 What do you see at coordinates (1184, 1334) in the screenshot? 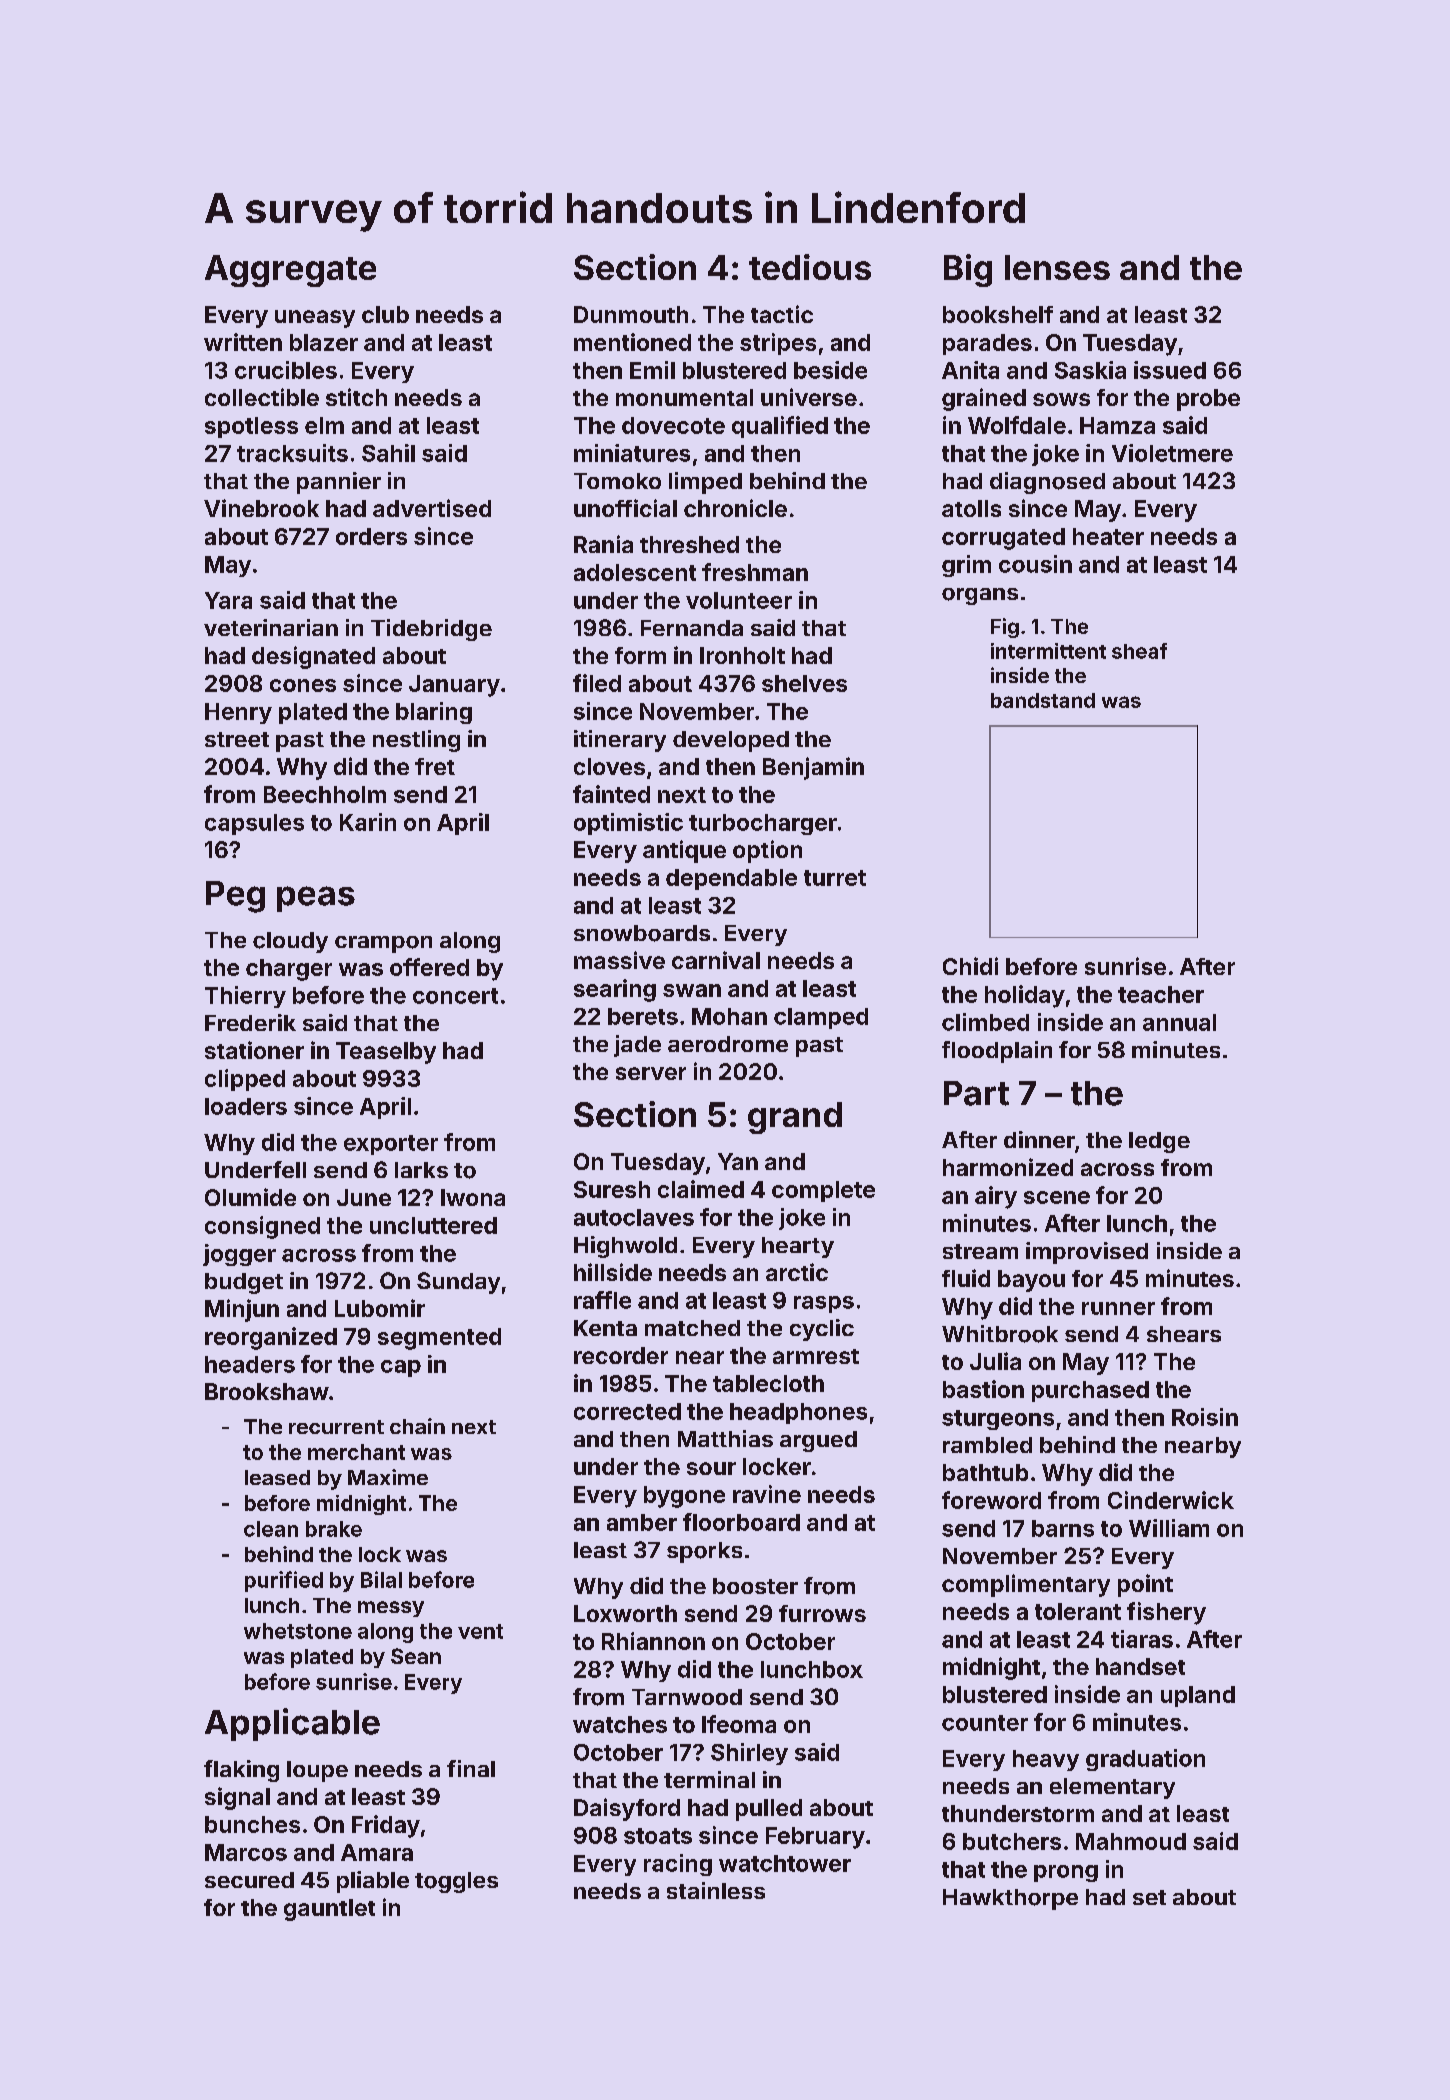
I see `shears` at bounding box center [1184, 1334].
